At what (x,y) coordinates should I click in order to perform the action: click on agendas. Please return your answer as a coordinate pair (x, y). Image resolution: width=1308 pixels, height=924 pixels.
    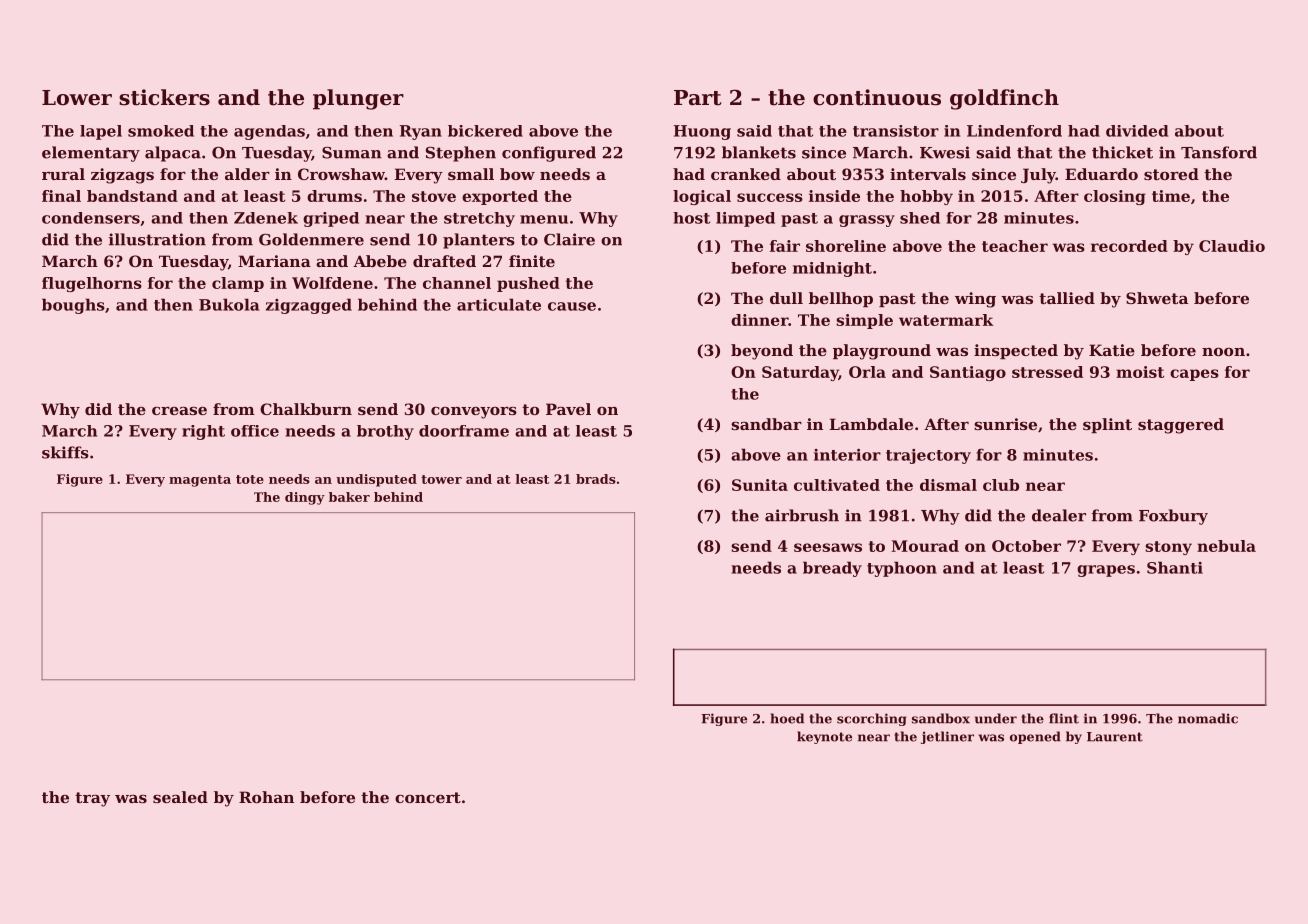
    Looking at the image, I should click on (269, 132).
